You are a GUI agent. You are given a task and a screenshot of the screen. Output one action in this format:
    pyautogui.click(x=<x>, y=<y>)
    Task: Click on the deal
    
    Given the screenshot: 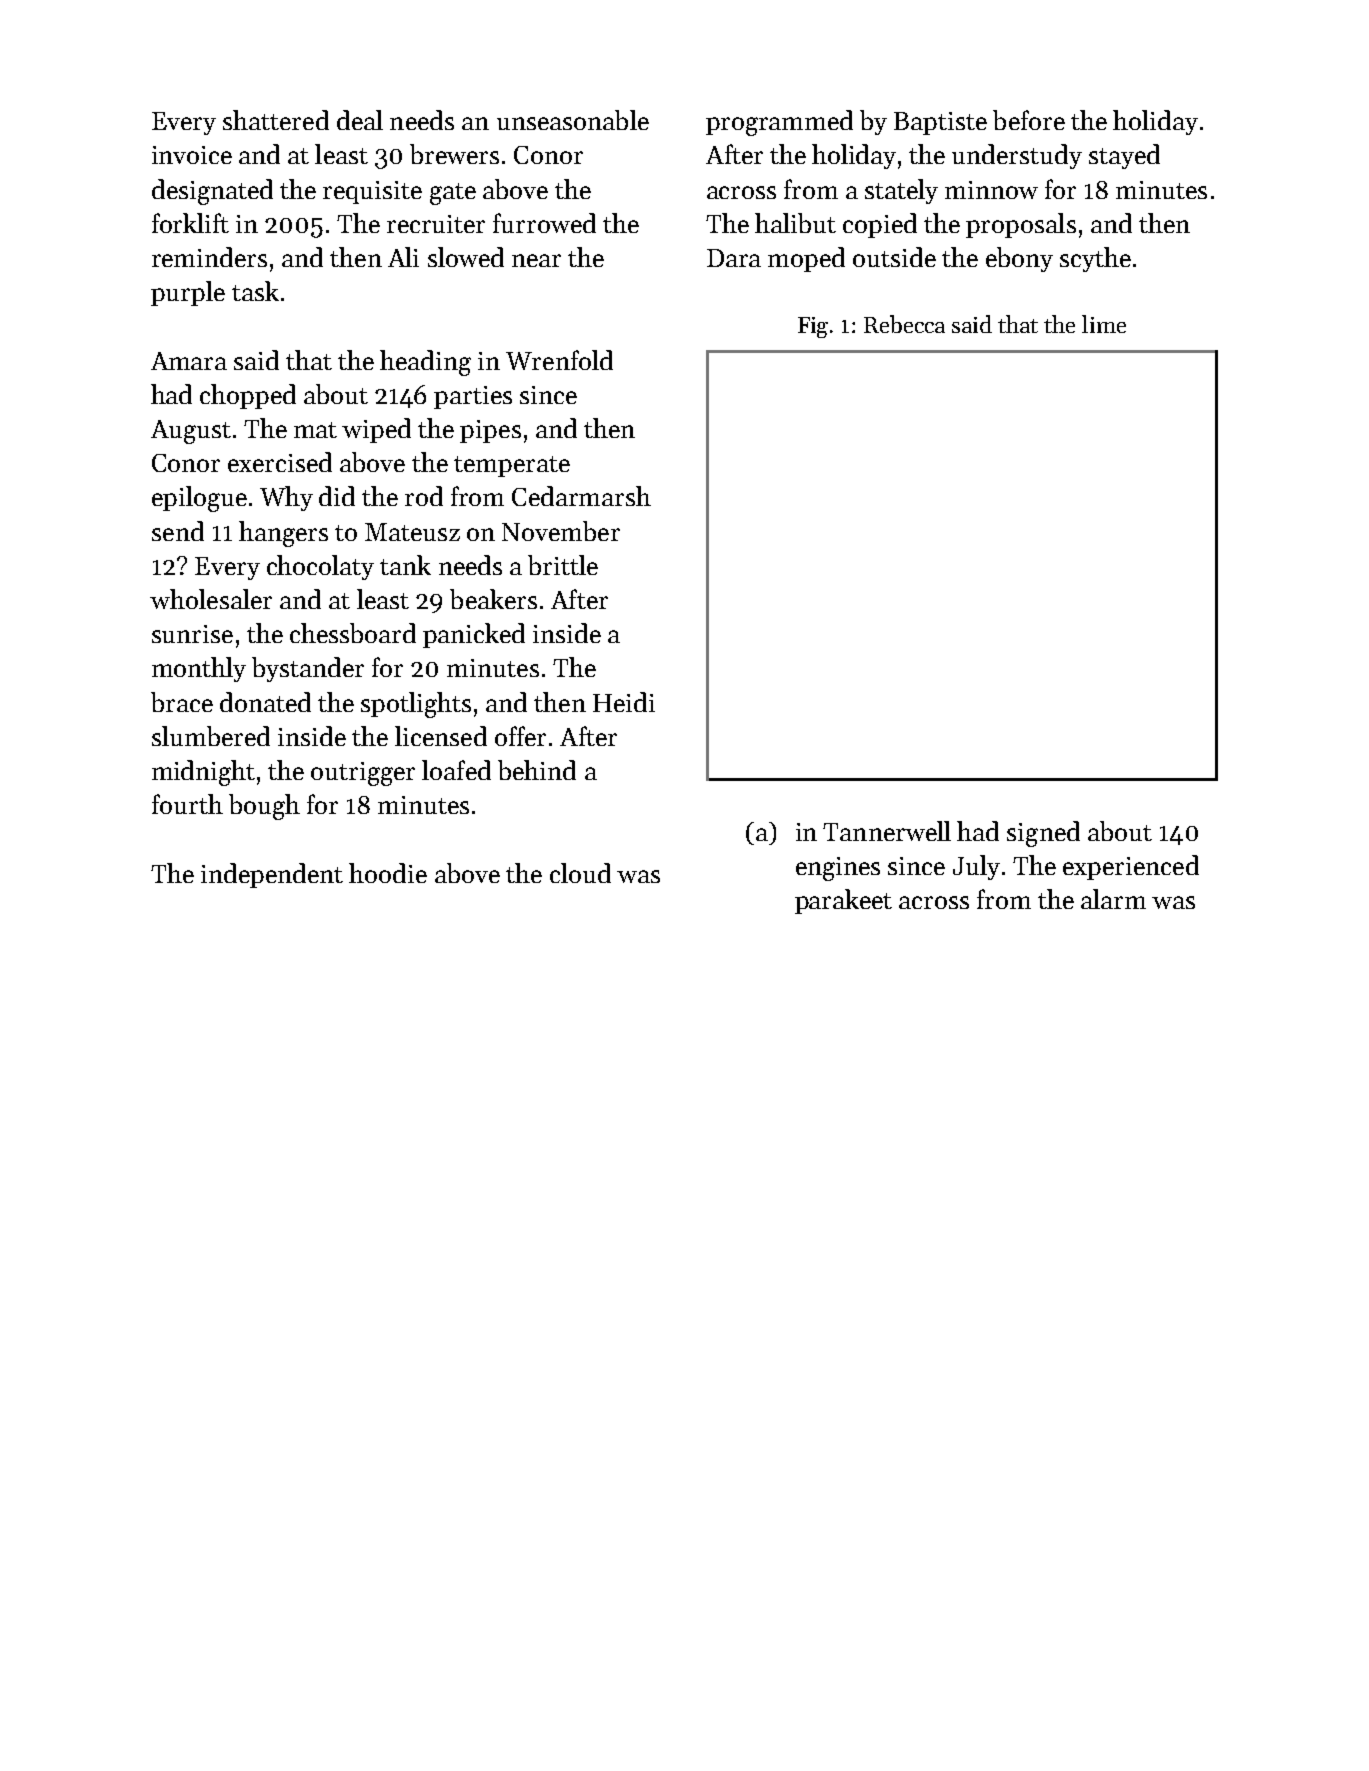 What is the action you would take?
    pyautogui.click(x=360, y=120)
